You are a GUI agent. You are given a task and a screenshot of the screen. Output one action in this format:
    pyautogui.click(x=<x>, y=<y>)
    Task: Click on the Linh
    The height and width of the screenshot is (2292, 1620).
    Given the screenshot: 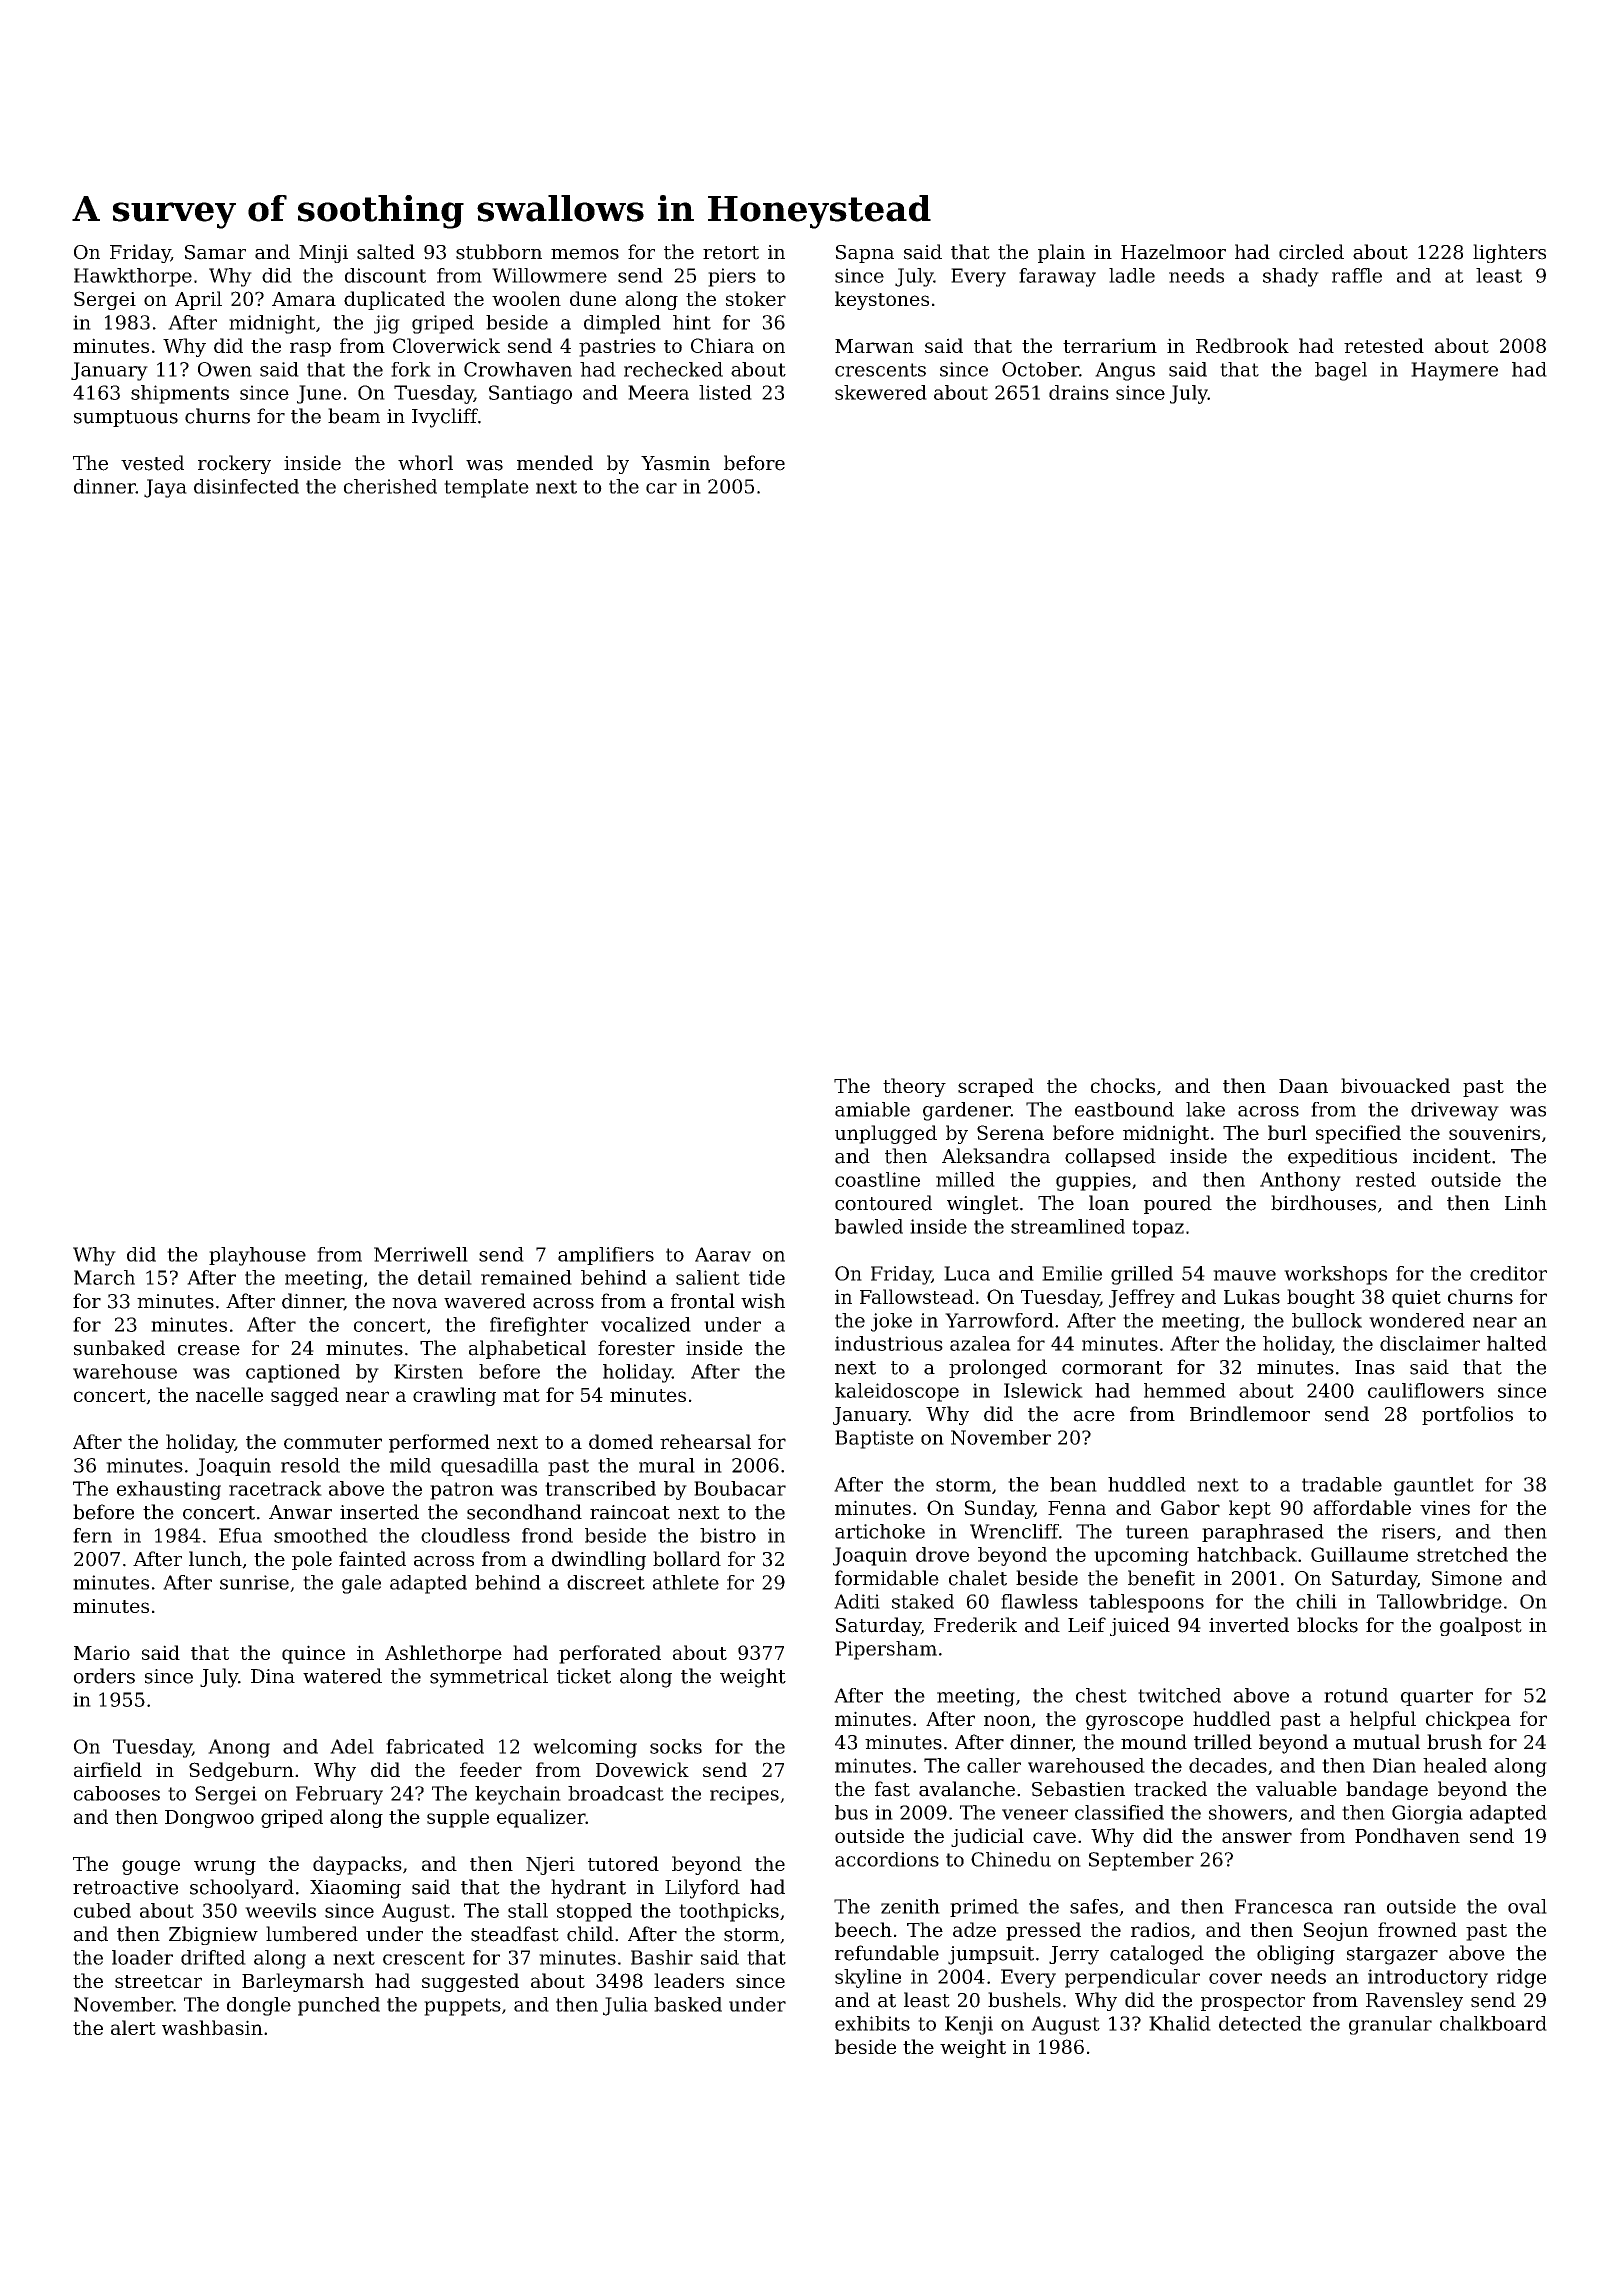 What is the action you would take?
    pyautogui.click(x=1526, y=1202)
